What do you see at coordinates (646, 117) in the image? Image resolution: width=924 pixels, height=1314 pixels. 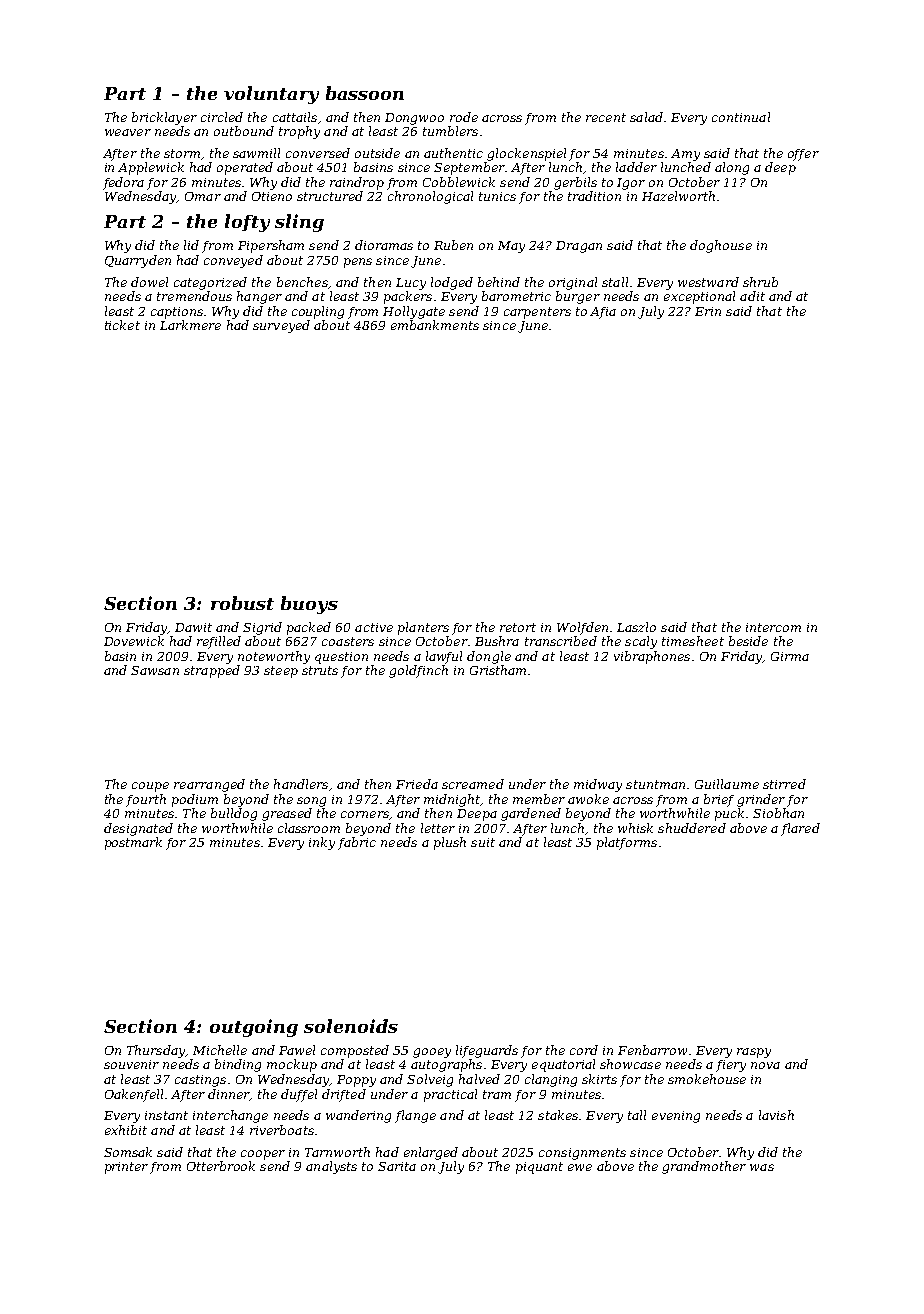 I see `salad` at bounding box center [646, 117].
